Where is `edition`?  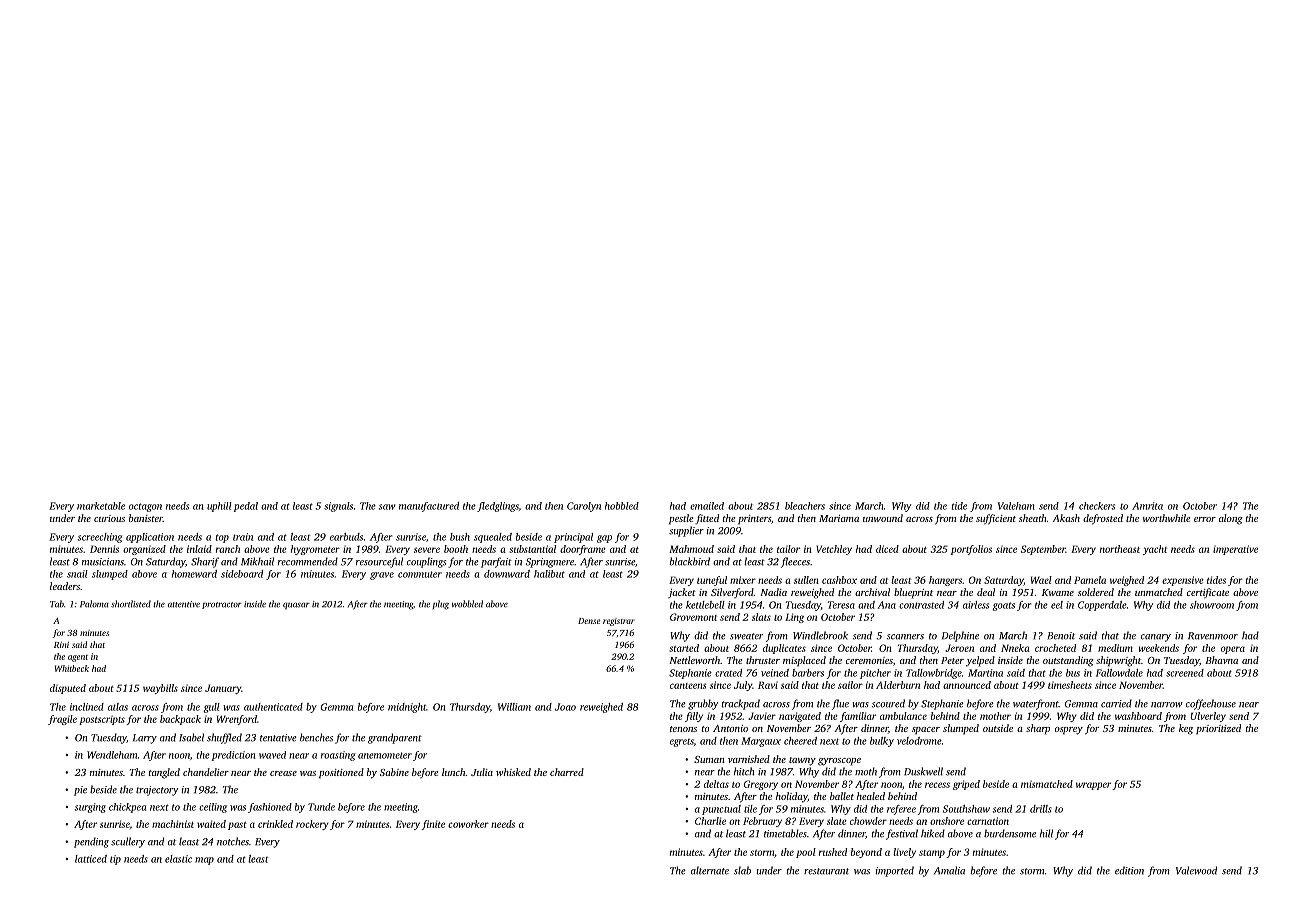 edition is located at coordinates (1129, 870).
